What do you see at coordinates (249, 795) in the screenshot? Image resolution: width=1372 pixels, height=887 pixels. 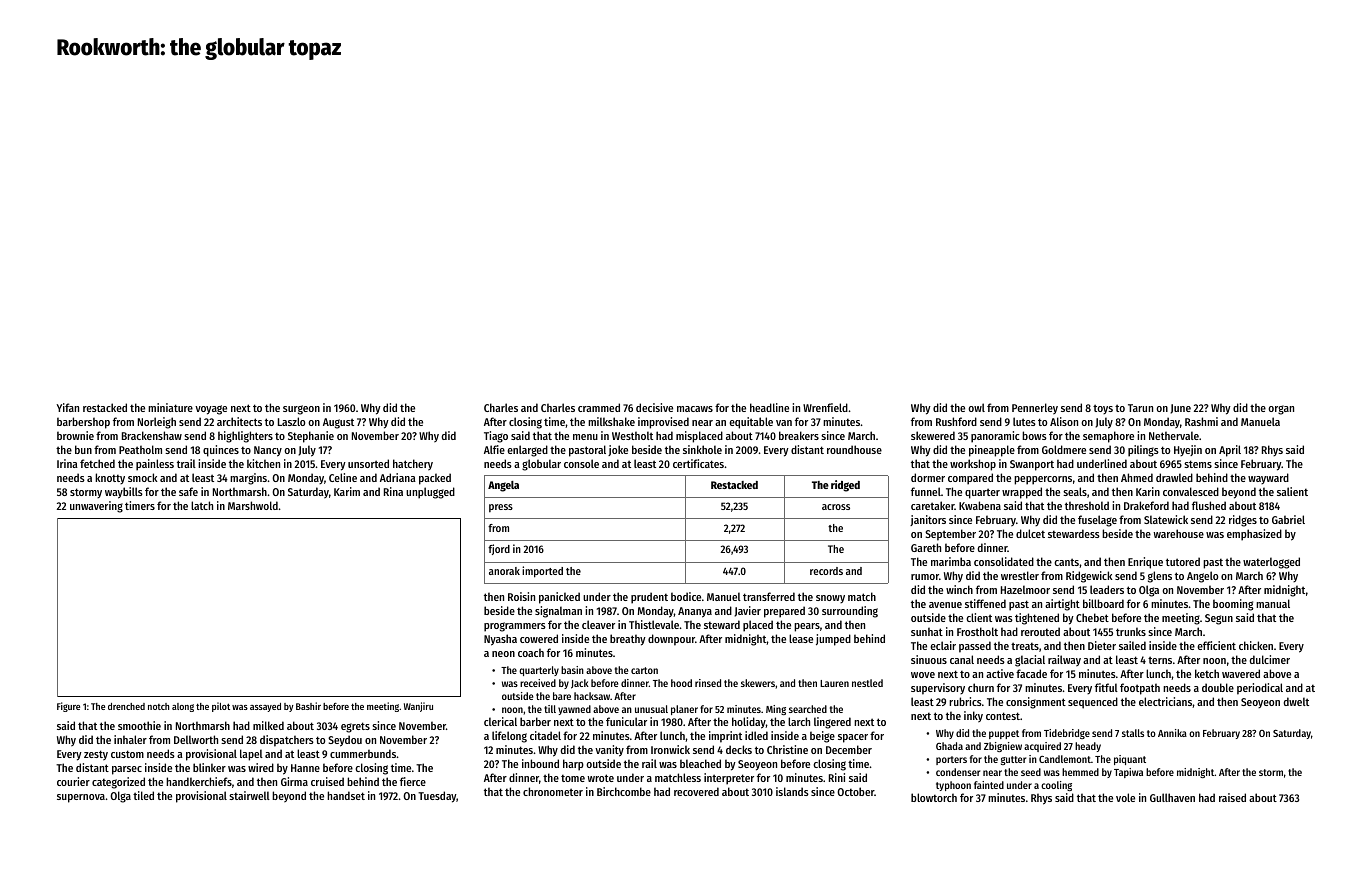 I see `stairwell` at bounding box center [249, 795].
